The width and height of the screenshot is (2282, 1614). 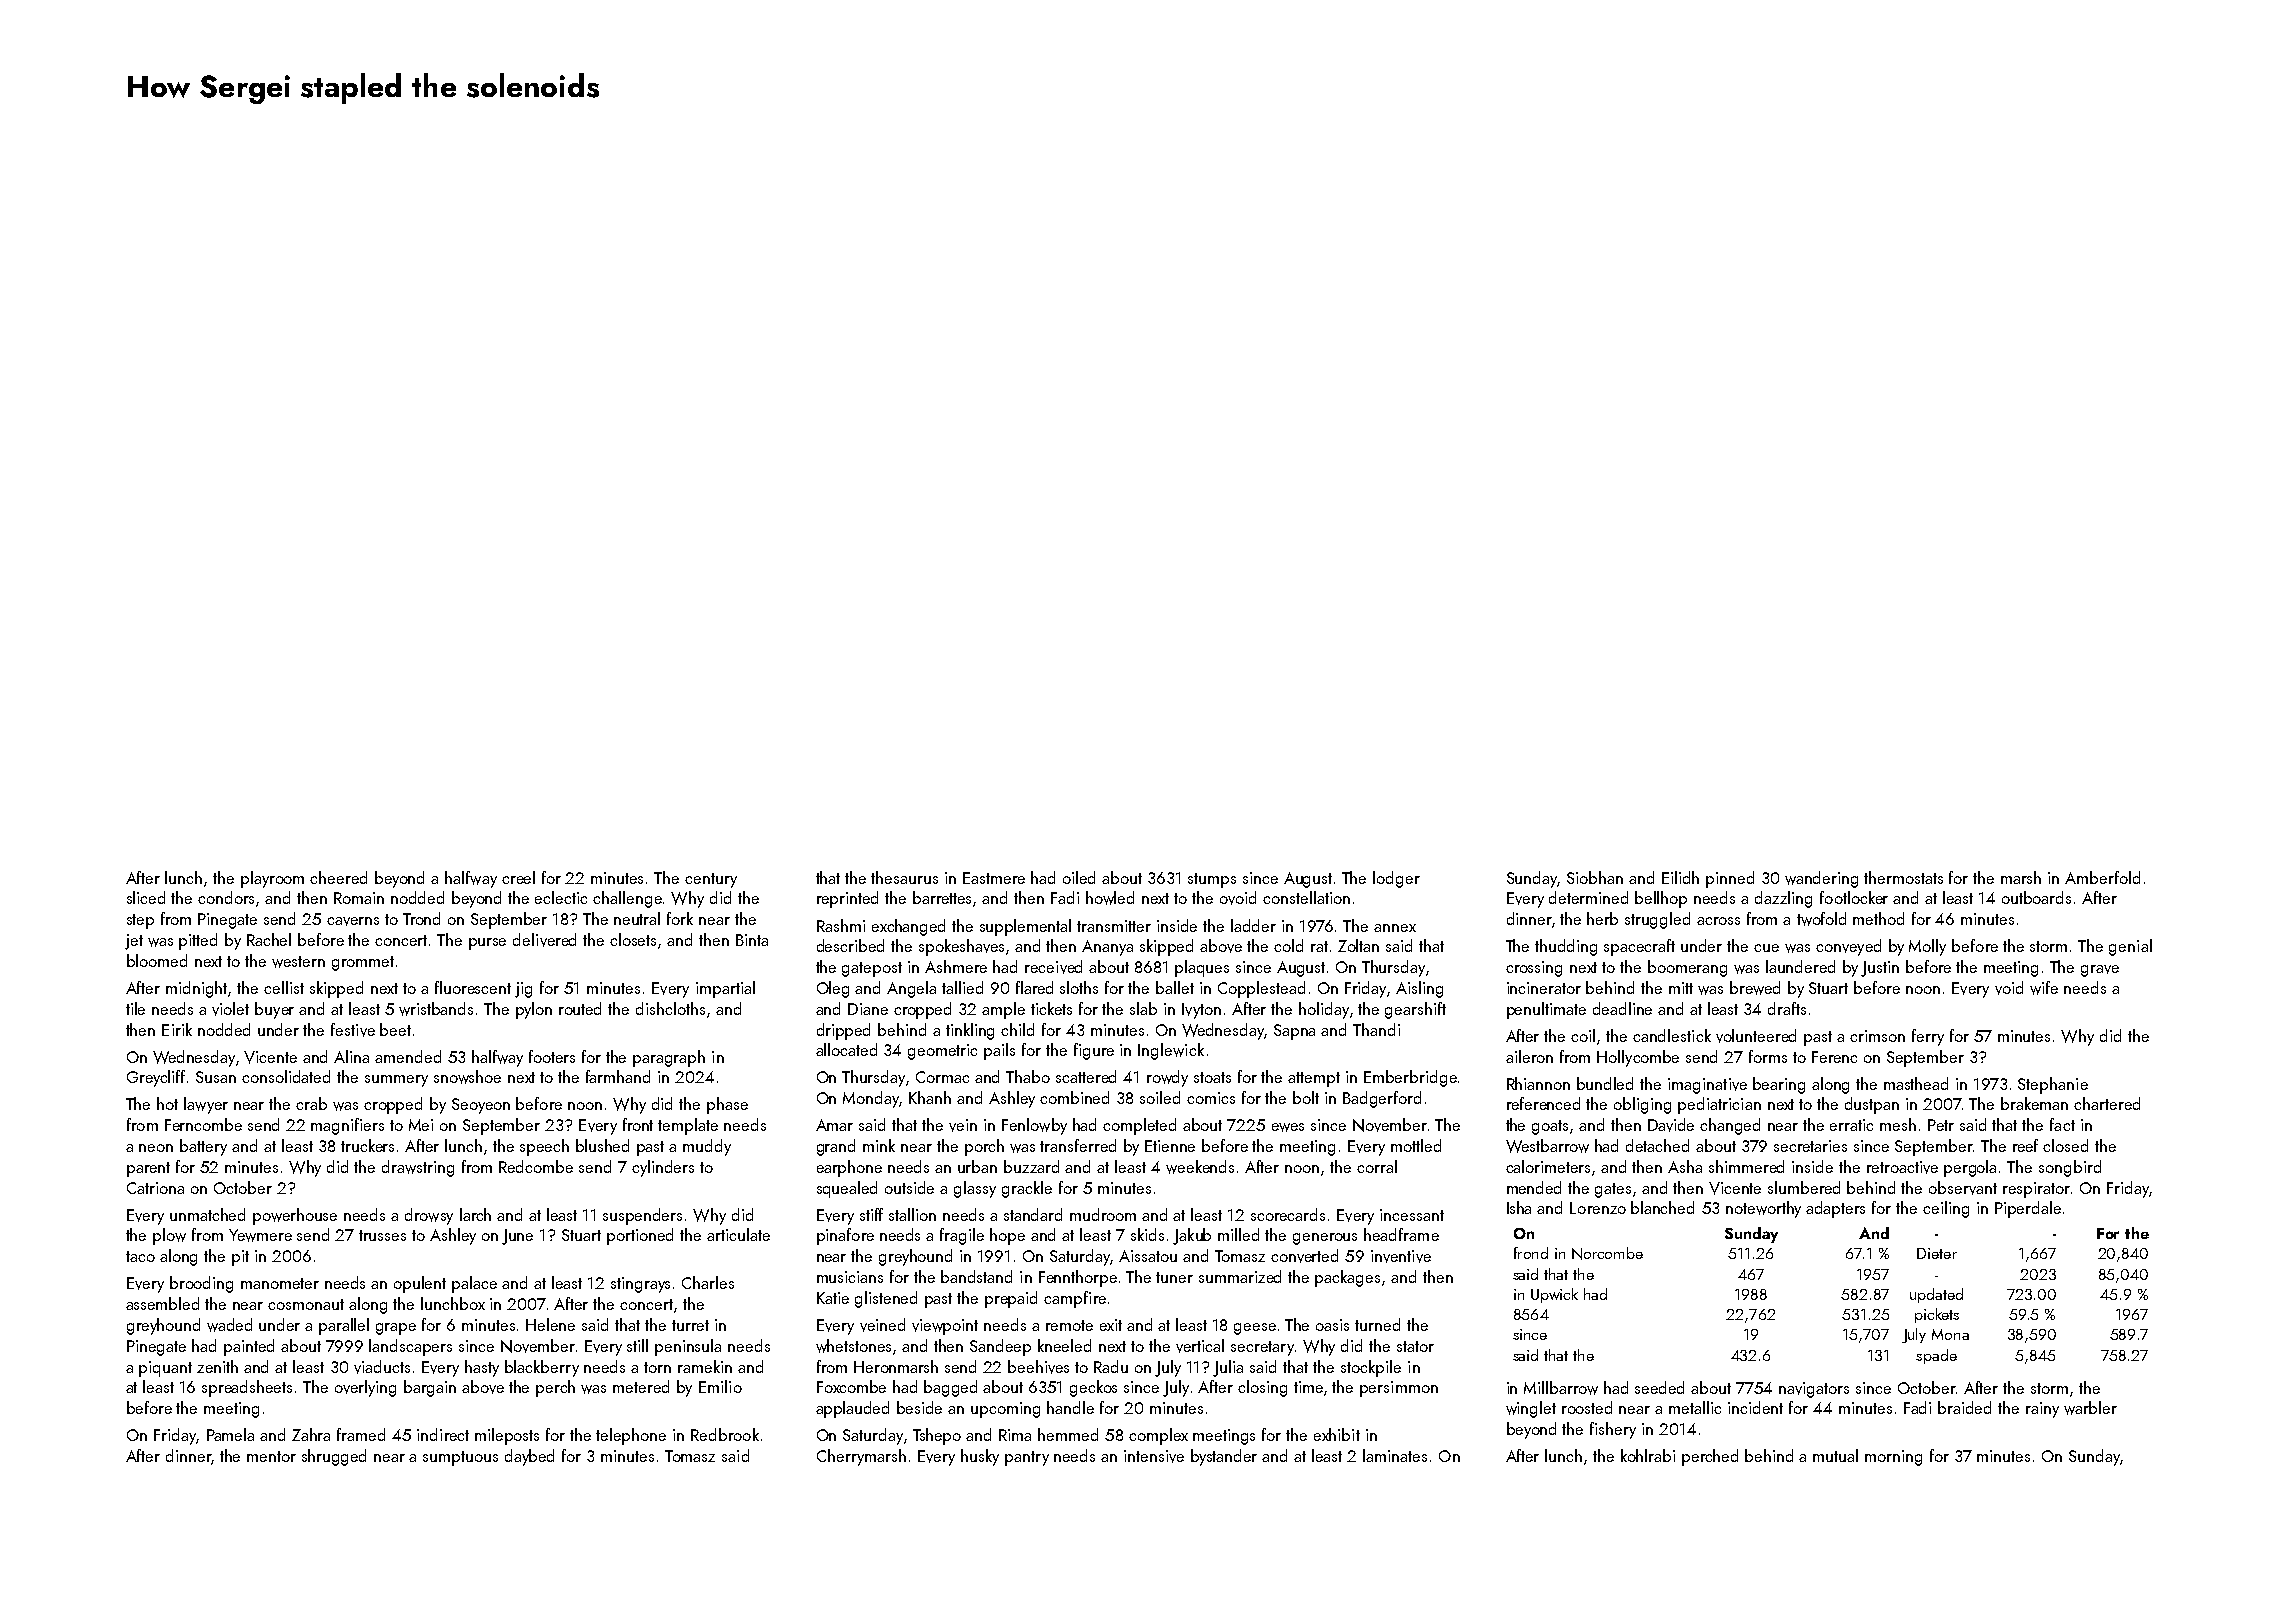 What do you see at coordinates (1814, 1390) in the screenshot?
I see `navigators` at bounding box center [1814, 1390].
